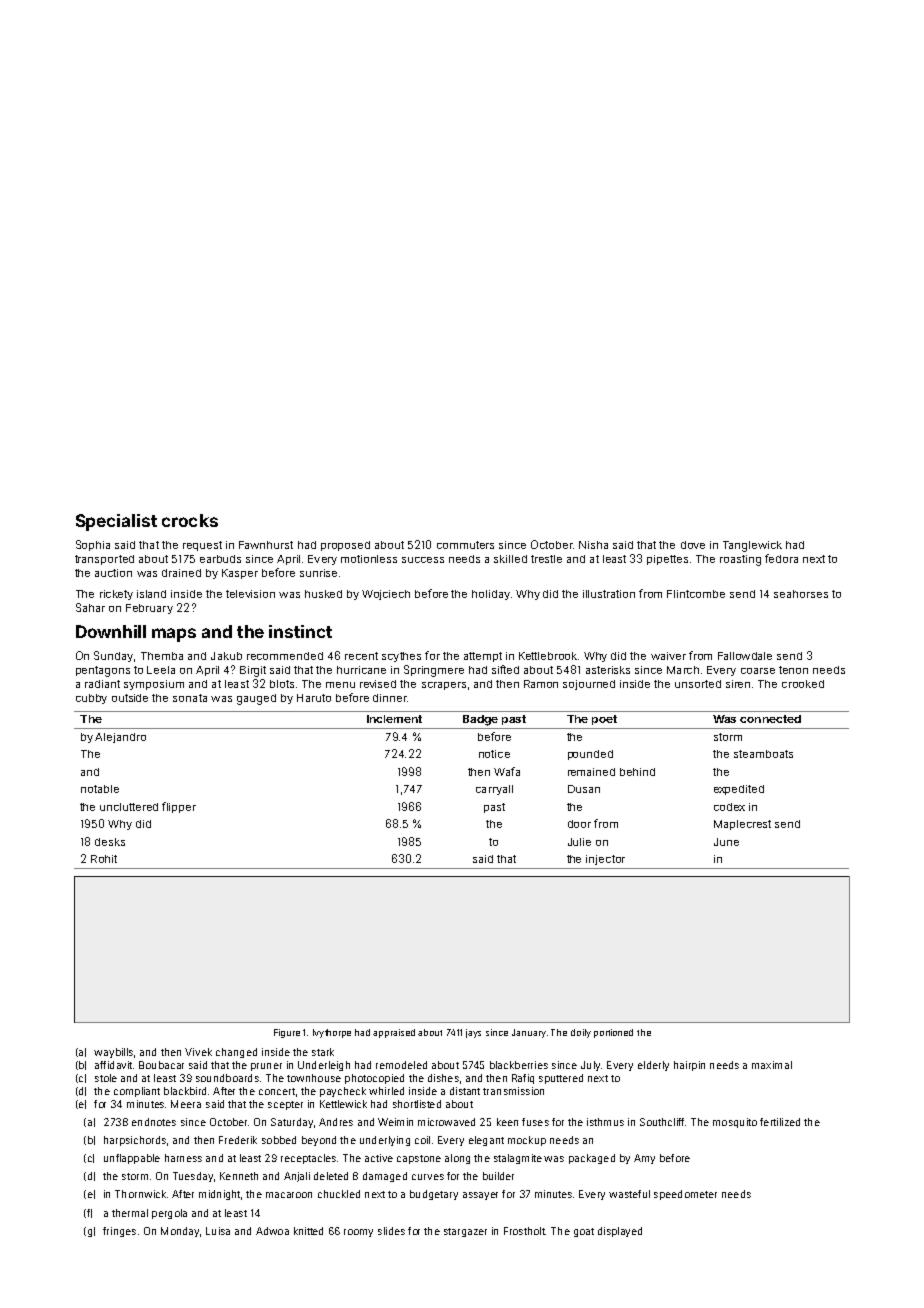 The height and width of the document is (1308, 924). I want to click on desks, so click(110, 842).
